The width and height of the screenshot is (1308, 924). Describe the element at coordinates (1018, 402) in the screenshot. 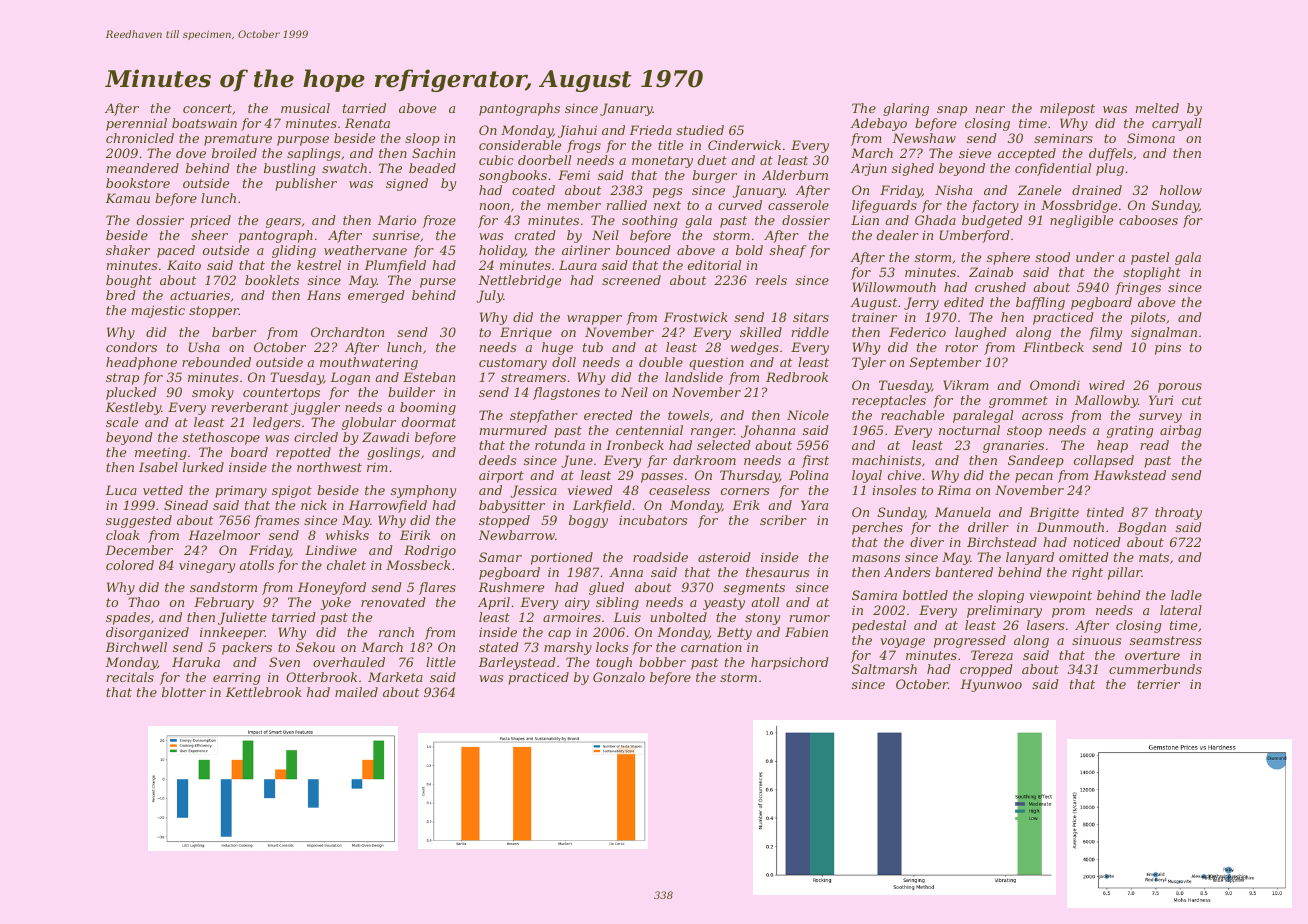

I see `grommet` at that location.
